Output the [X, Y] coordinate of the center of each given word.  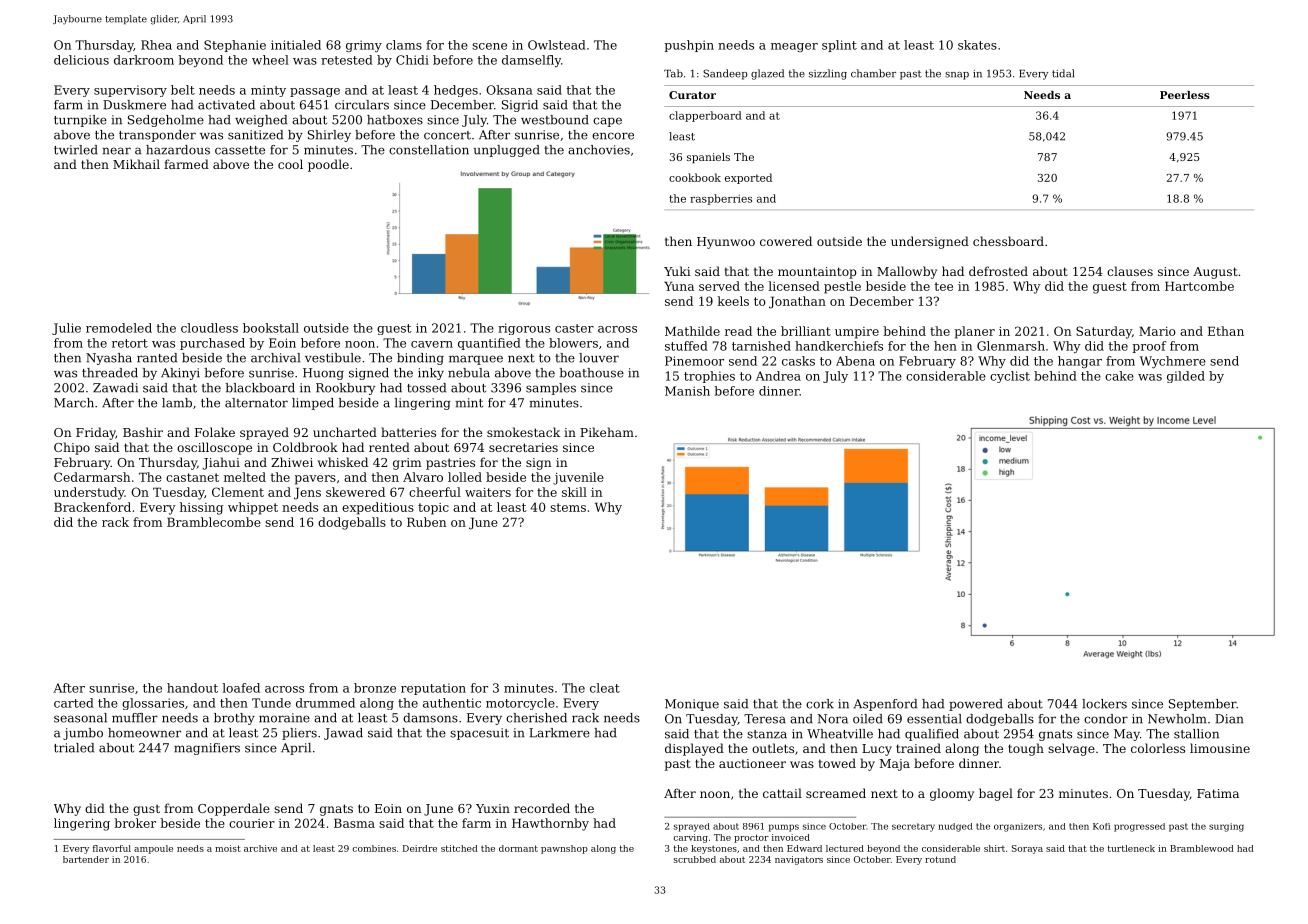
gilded [1186, 377]
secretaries [523, 447]
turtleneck [1131, 848]
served [719, 286]
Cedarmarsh [92, 477]
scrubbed [695, 859]
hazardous [178, 150]
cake [1119, 376]
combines [374, 848]
